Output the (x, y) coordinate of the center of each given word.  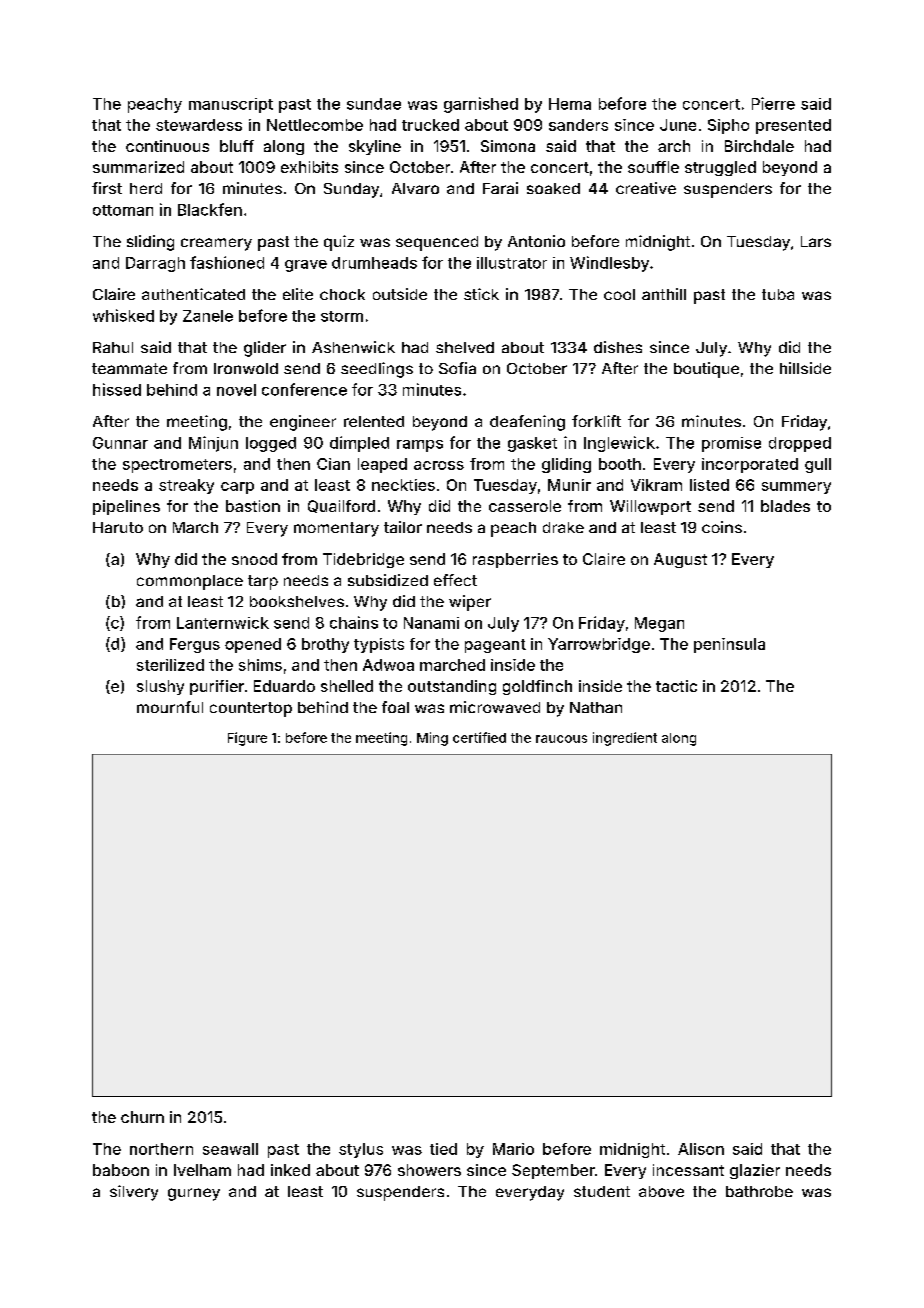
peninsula (729, 645)
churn (142, 1117)
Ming (432, 739)
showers (429, 1170)
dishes (618, 347)
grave (306, 266)
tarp (263, 582)
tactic (676, 686)
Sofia (457, 368)
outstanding (452, 687)
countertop (251, 709)
